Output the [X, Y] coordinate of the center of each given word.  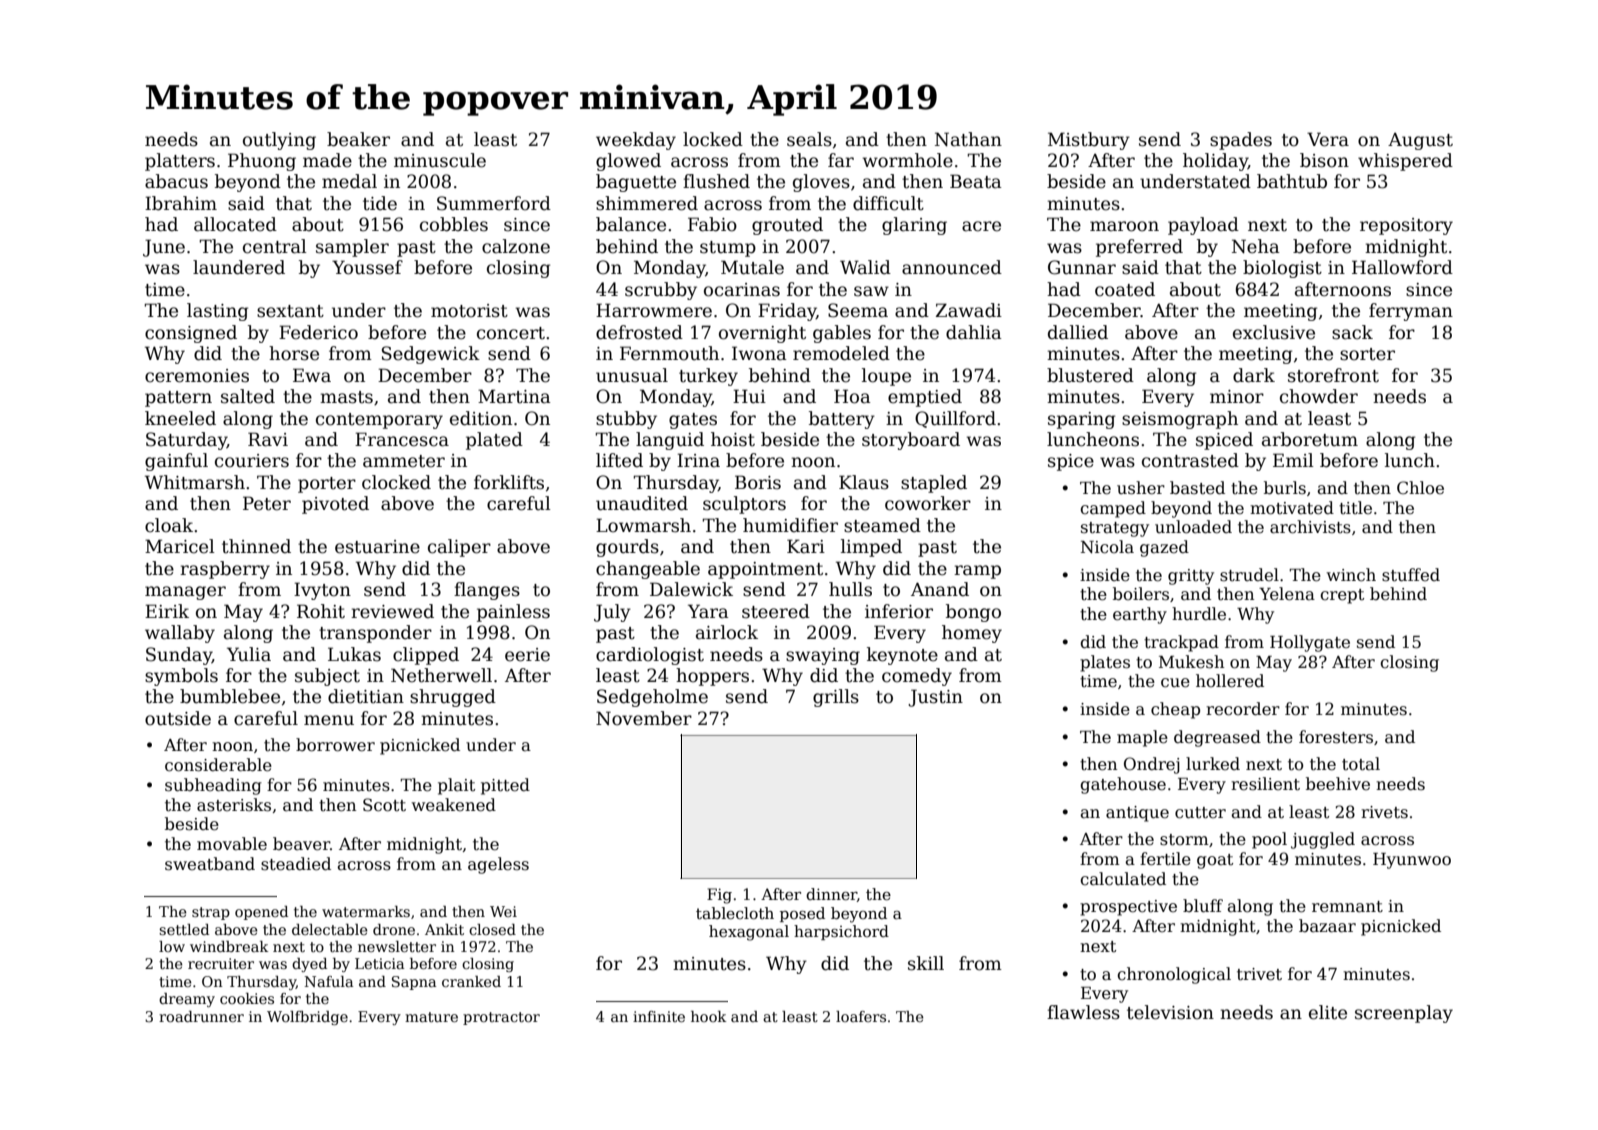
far [841, 160]
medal [349, 181]
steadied [296, 864]
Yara [708, 611]
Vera [1328, 139]
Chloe [1420, 488]
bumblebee [230, 696]
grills [836, 698]
